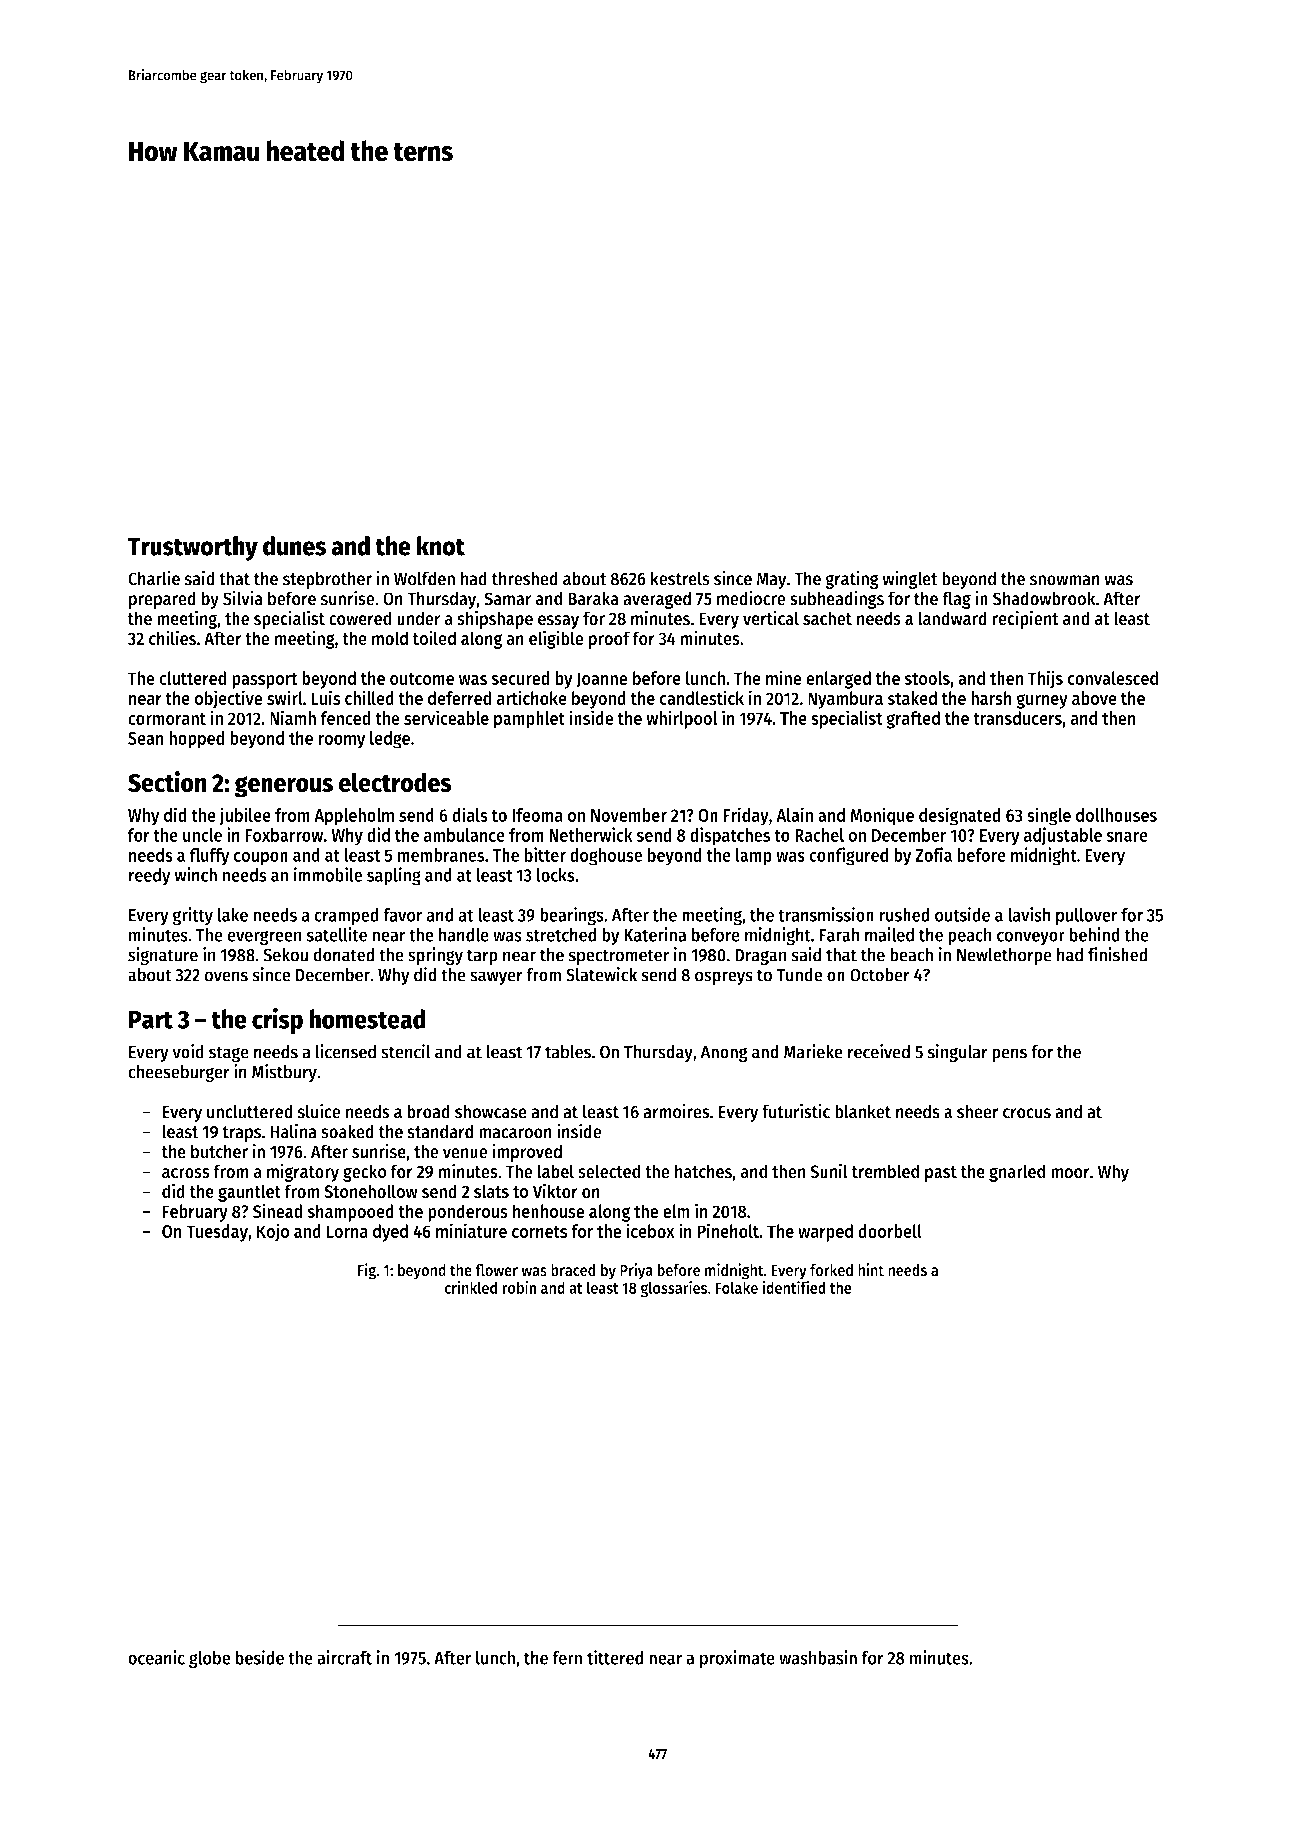 The image size is (1296, 1834). What do you see at coordinates (1004, 956) in the screenshot?
I see `Newlethorpe` at bounding box center [1004, 956].
